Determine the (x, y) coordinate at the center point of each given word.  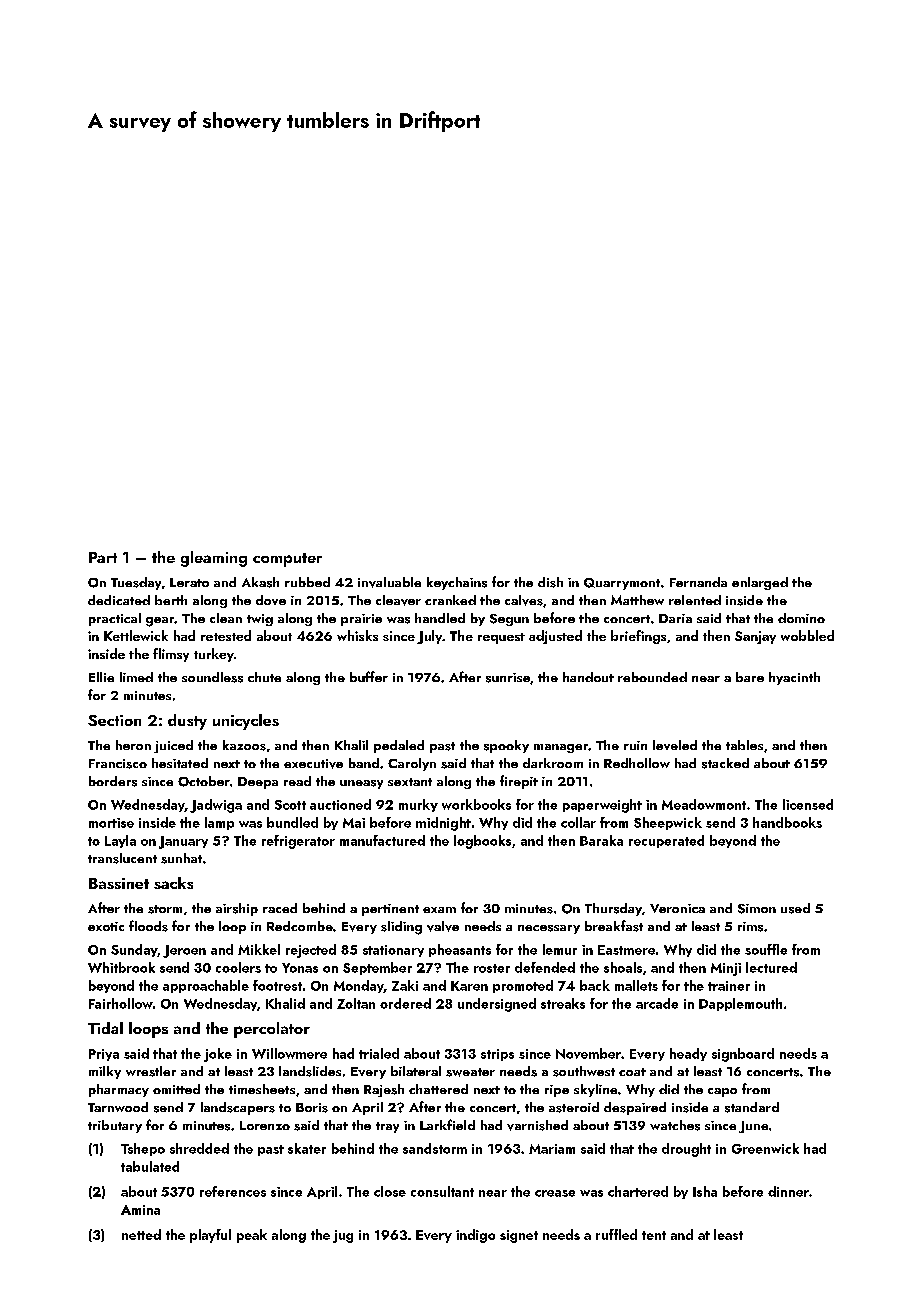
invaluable (389, 582)
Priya (104, 1055)
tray (387, 1127)
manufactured (382, 840)
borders (113, 781)
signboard (743, 1055)
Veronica (677, 908)
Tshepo (143, 1149)
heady (688, 1054)
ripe (557, 1091)
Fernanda (698, 582)
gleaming (214, 559)
